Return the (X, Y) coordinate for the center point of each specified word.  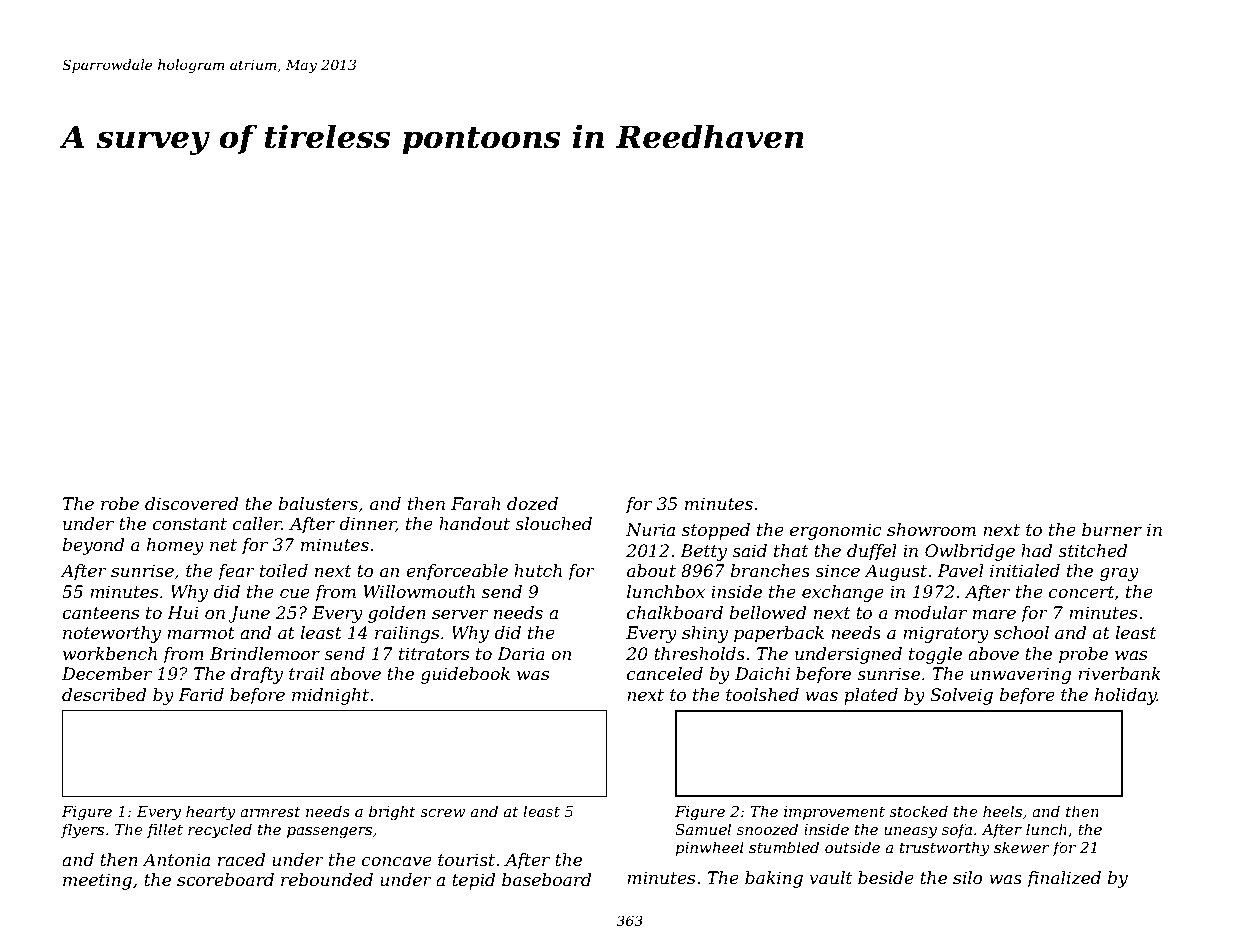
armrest (270, 812)
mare (994, 615)
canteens (100, 613)
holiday (1126, 696)
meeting (97, 881)
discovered (192, 504)
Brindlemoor (265, 654)
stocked (918, 811)
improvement (834, 813)
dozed (532, 504)
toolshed (762, 695)
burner (1112, 530)
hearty (210, 813)
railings (407, 634)
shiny (705, 634)
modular (931, 612)
